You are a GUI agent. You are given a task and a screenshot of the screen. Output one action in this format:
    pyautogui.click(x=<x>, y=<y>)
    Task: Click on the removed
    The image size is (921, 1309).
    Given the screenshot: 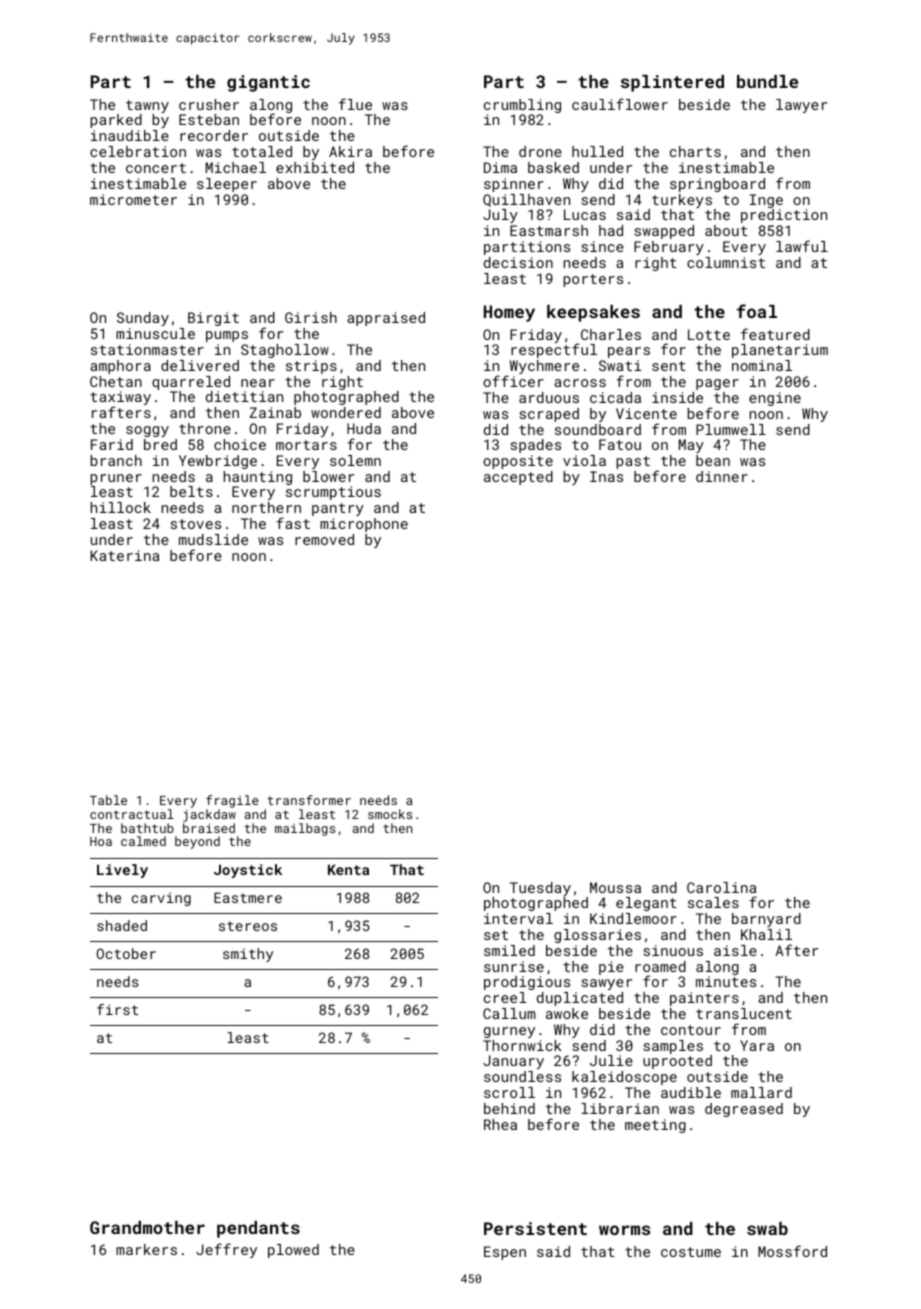 What is the action you would take?
    pyautogui.click(x=324, y=539)
